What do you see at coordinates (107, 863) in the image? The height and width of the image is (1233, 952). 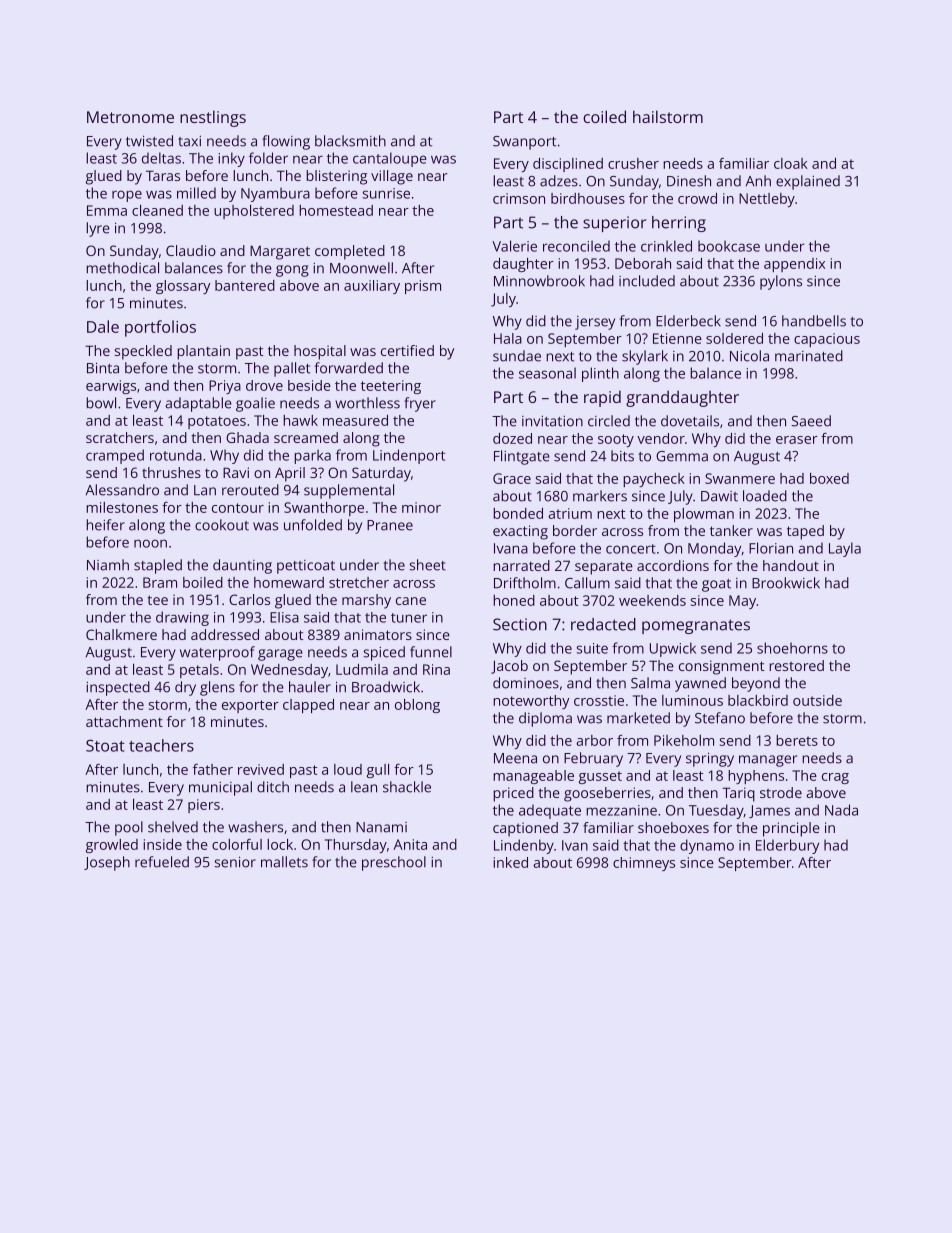 I see `Joseph` at bounding box center [107, 863].
